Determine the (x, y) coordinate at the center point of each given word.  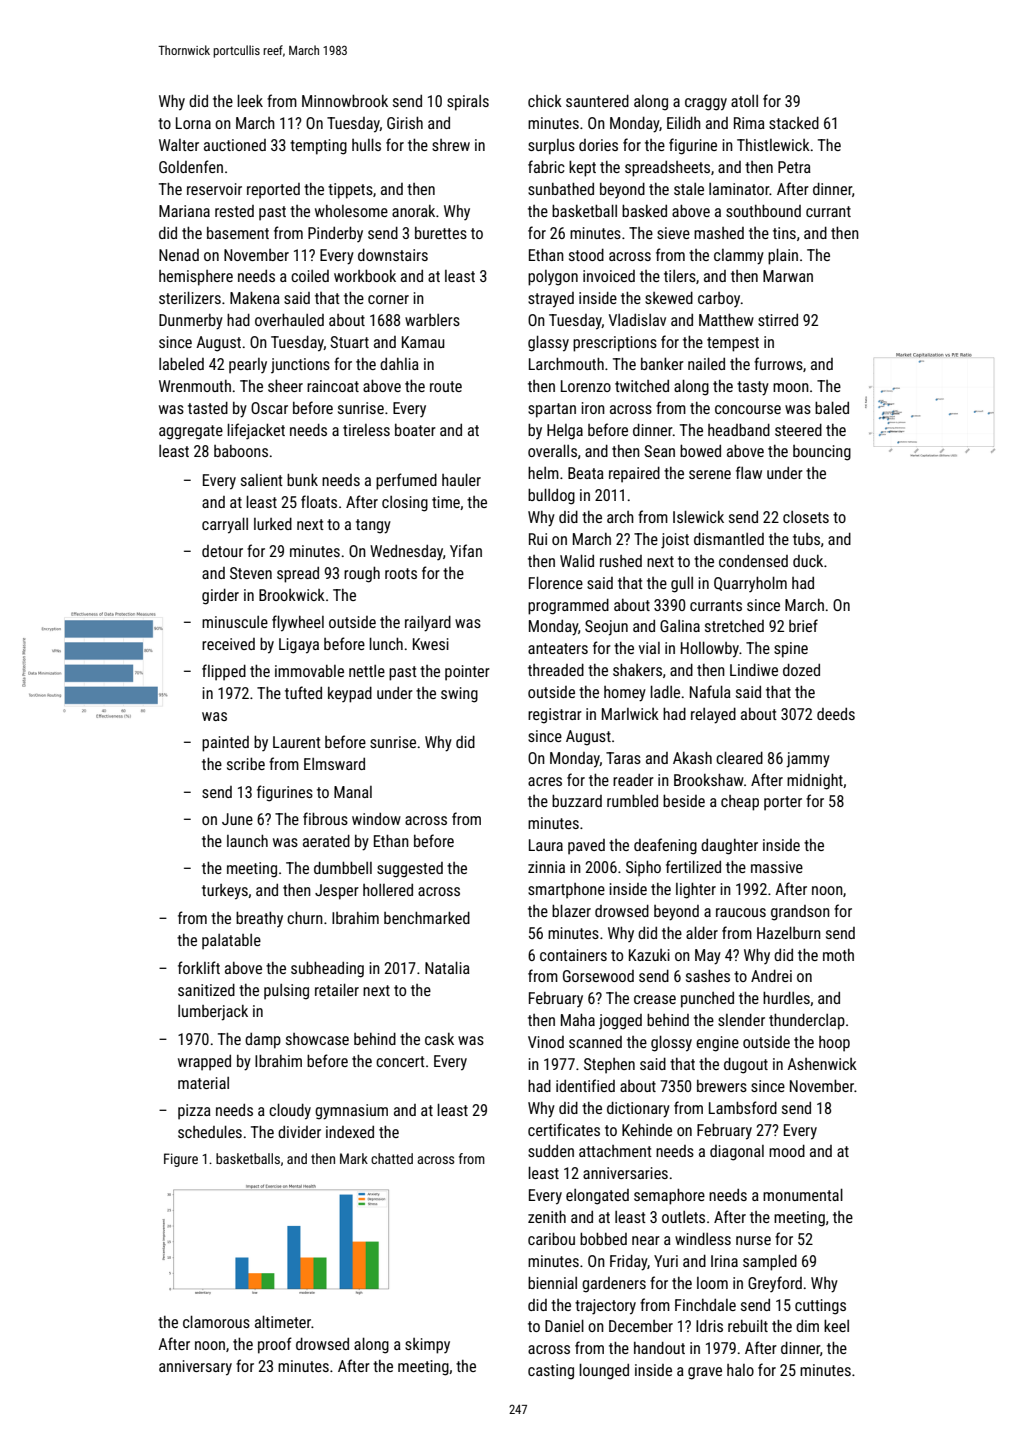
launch (247, 840)
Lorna (193, 123)
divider (299, 1132)
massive (777, 867)
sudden (551, 1151)
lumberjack (213, 1013)
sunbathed (561, 188)
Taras (623, 758)
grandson (800, 913)
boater (415, 430)
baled (832, 407)
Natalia (447, 967)
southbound (763, 210)
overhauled (289, 319)
